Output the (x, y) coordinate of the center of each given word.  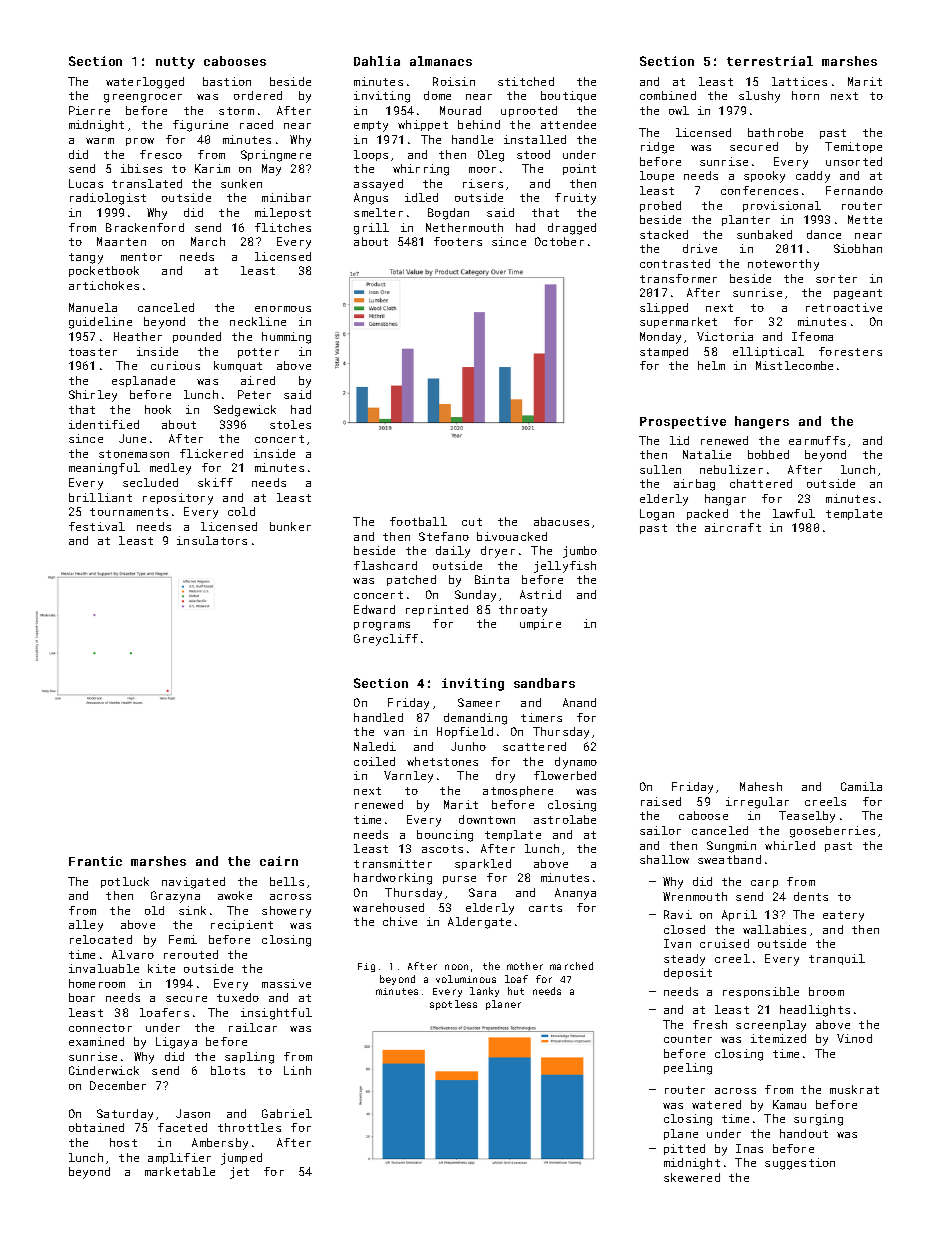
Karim (212, 168)
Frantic (95, 861)
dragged (572, 229)
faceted (182, 1127)
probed (660, 206)
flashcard (385, 565)
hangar (725, 500)
